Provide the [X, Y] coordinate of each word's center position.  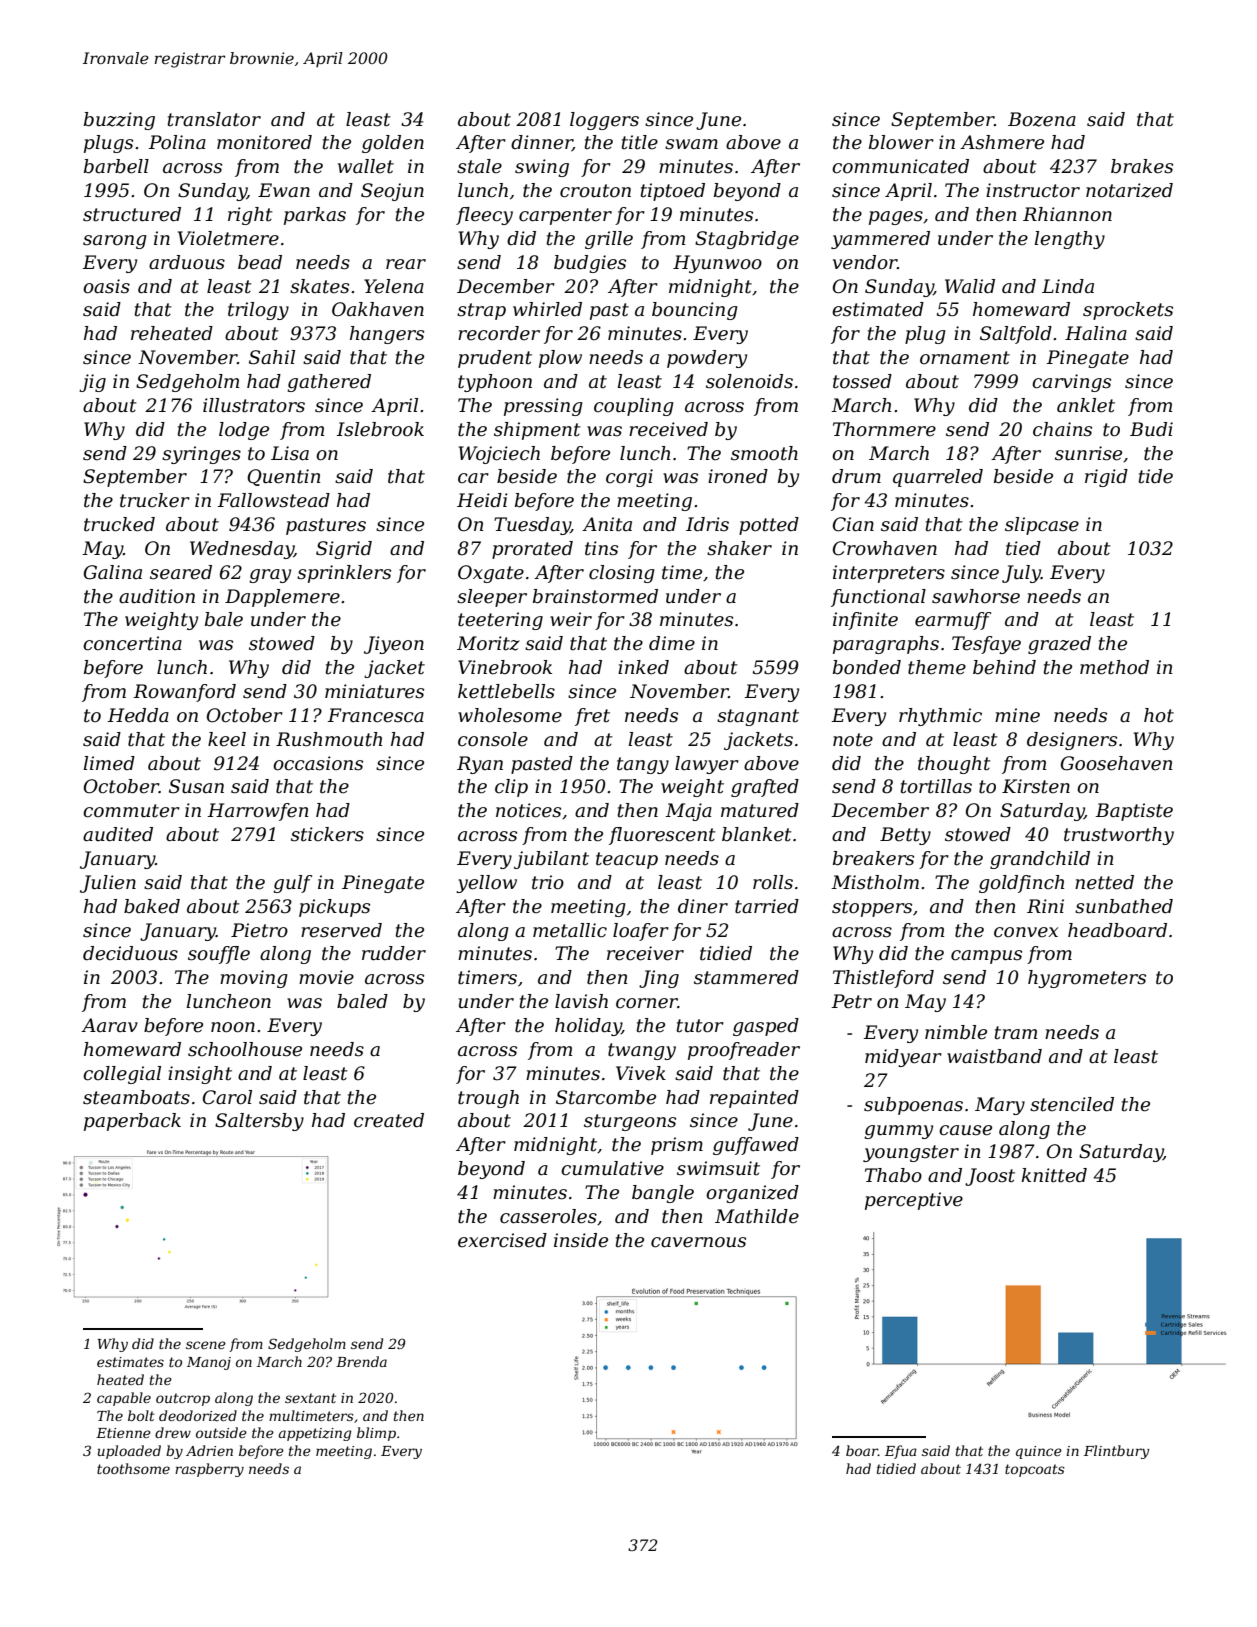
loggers [604, 121]
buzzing [119, 121]
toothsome [133, 1468]
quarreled [938, 478]
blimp [376, 1434]
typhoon [495, 383]
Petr [851, 1001]
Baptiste [1134, 812]
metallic [570, 930]
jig [92, 383]
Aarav [109, 1025]
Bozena [1042, 119]
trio [548, 882]
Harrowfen [258, 812]
